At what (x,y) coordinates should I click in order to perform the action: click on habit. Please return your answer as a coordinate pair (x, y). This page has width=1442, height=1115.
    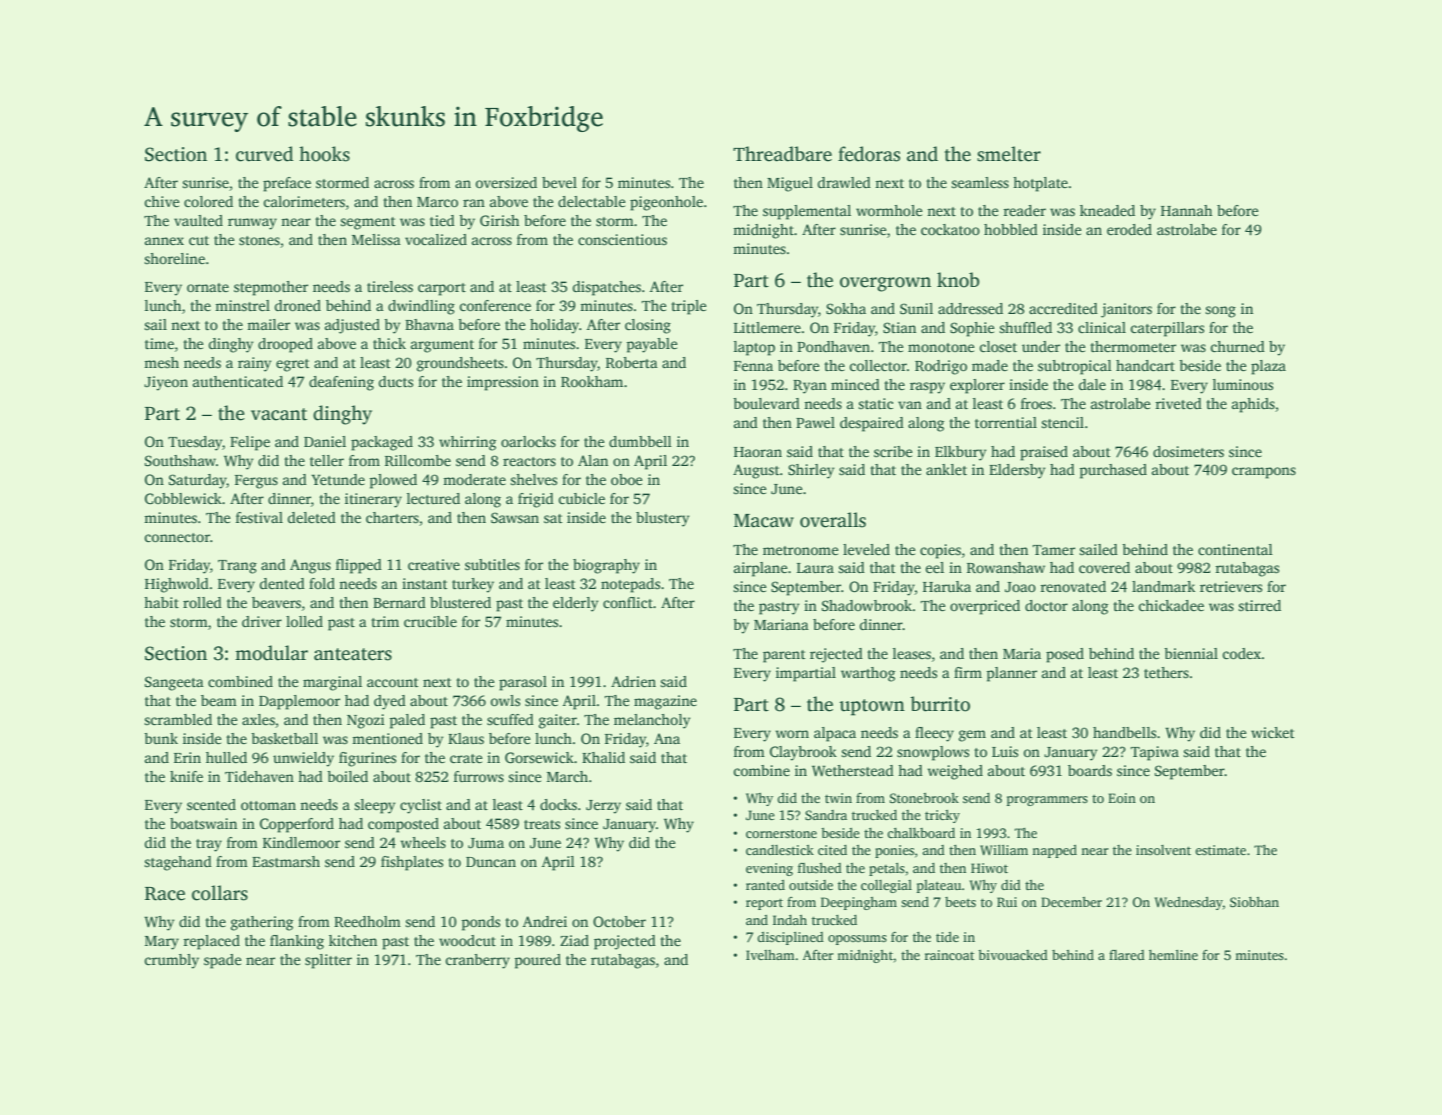
    Looking at the image, I should click on (161, 602).
